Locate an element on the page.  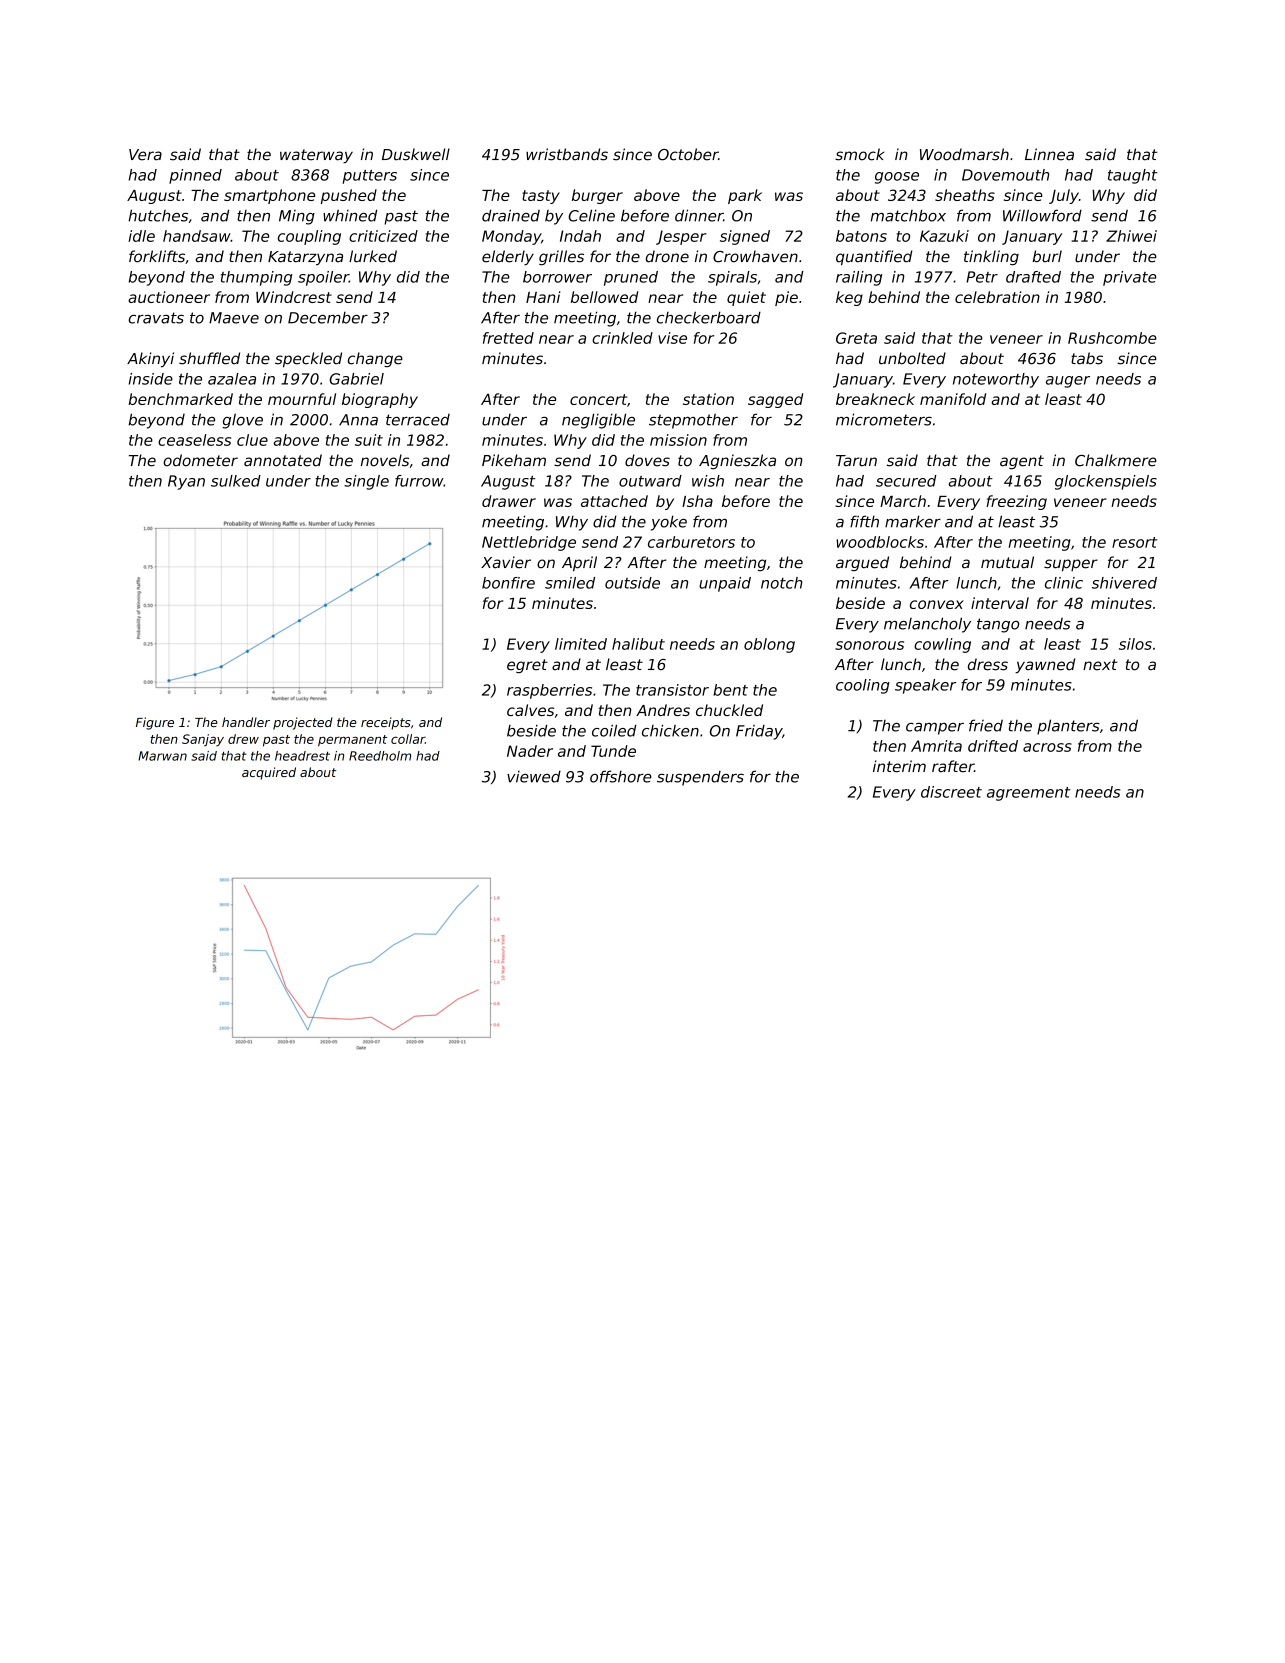
inside is located at coordinates (151, 379).
